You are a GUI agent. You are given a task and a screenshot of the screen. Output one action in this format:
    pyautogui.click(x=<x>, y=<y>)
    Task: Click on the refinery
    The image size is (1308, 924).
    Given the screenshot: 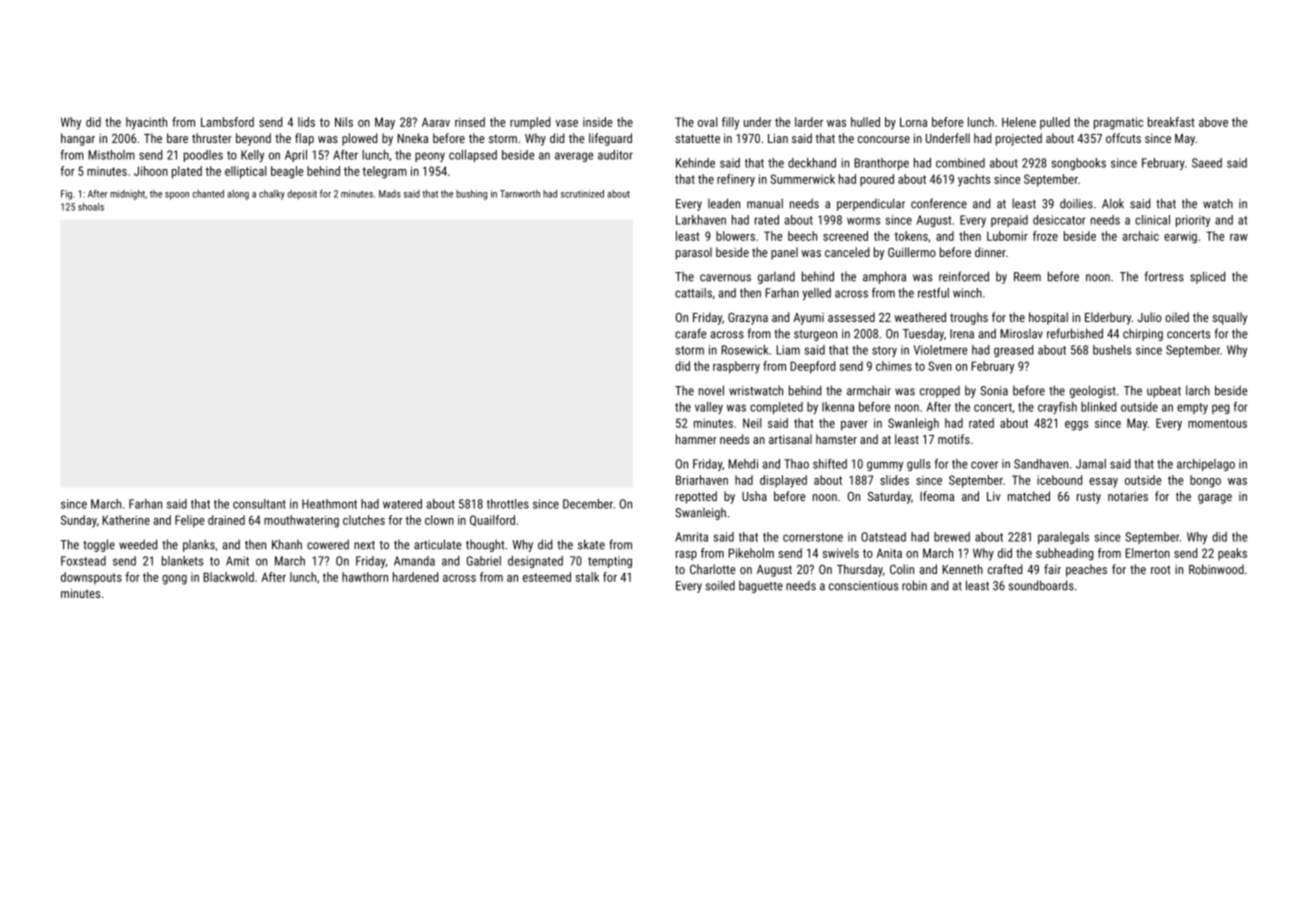 What is the action you would take?
    pyautogui.click(x=736, y=180)
